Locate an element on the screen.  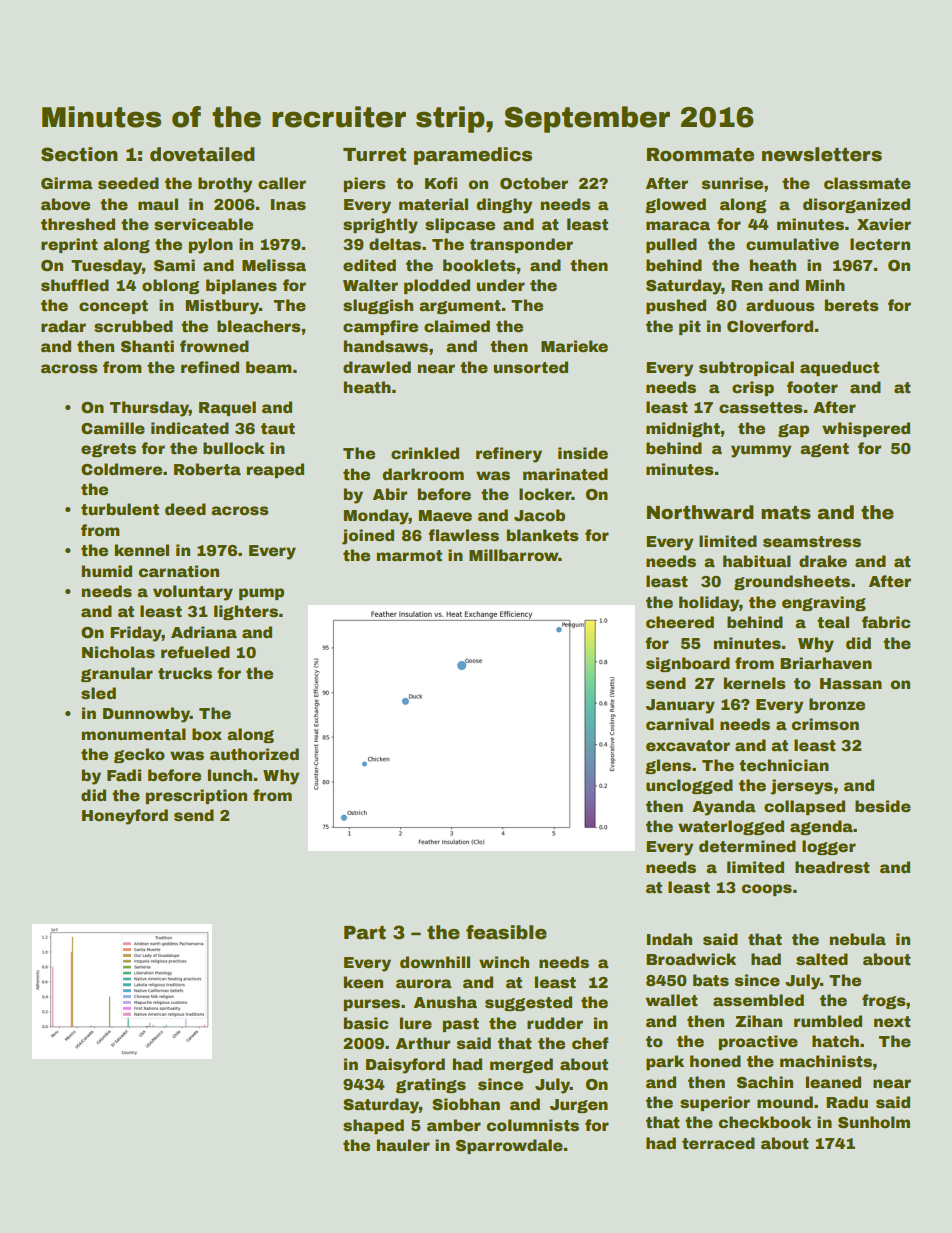
aqueduct is located at coordinates (839, 368).
